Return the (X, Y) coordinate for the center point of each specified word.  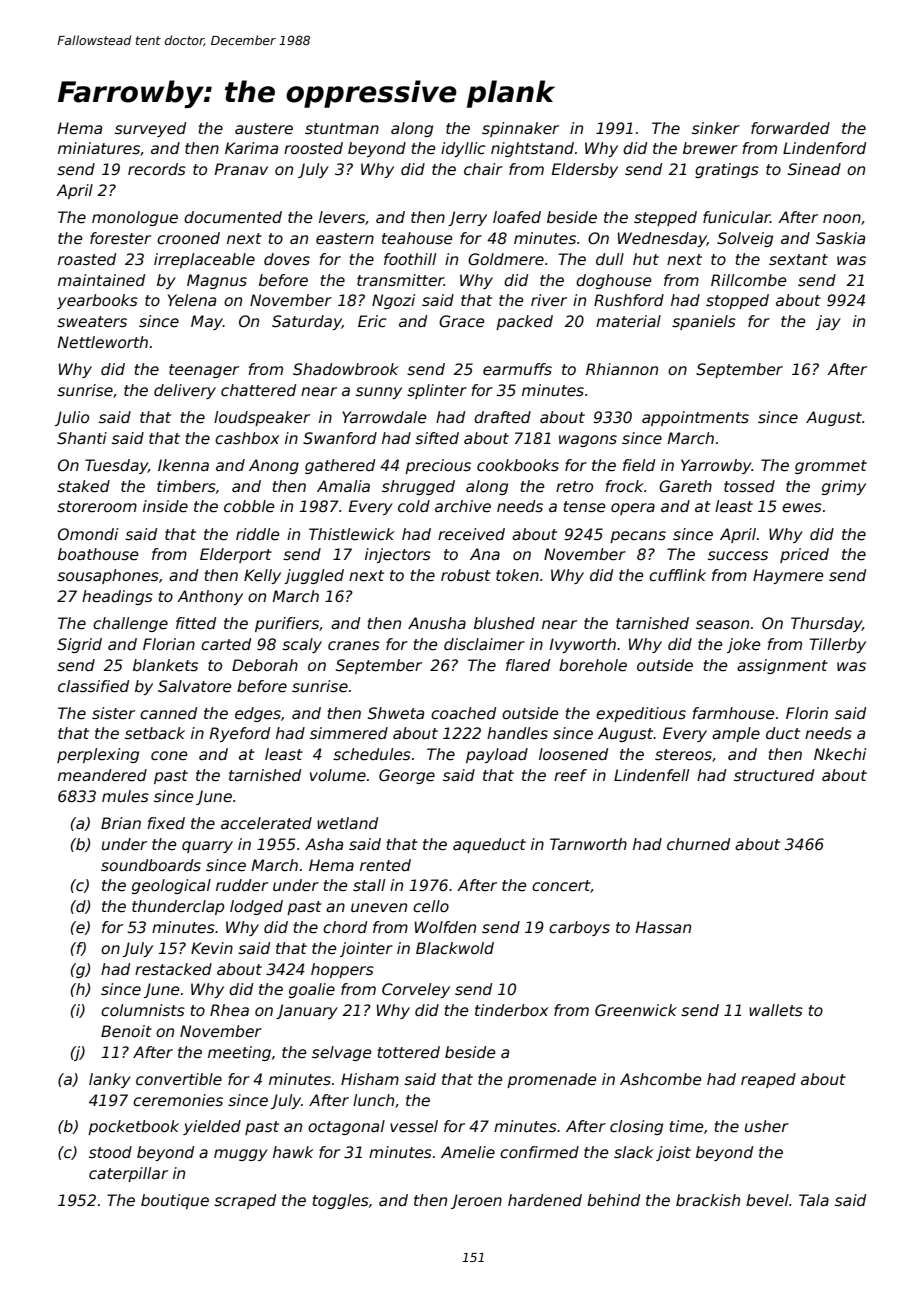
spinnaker (520, 129)
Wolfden (445, 927)
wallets (776, 1010)
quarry (207, 847)
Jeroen (476, 1201)
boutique (175, 1201)
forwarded (790, 128)
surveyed (150, 129)
